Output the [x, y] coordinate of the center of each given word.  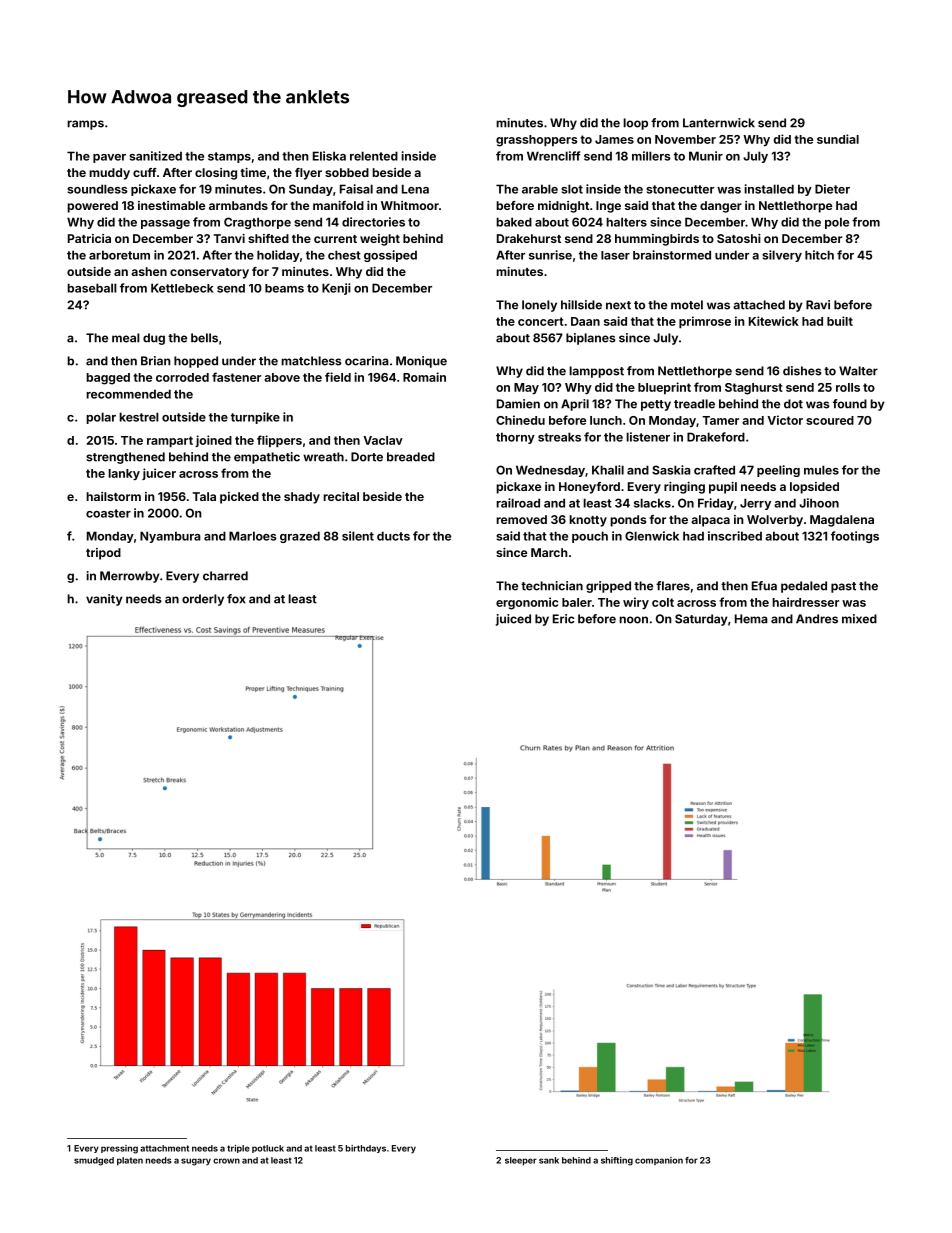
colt [663, 602]
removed [521, 519]
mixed [859, 619]
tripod [103, 554]
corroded [182, 377]
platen [130, 1161]
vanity [104, 600]
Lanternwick [719, 123]
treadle [694, 404]
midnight [563, 207]
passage [165, 224]
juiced [513, 620]
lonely [539, 306]
